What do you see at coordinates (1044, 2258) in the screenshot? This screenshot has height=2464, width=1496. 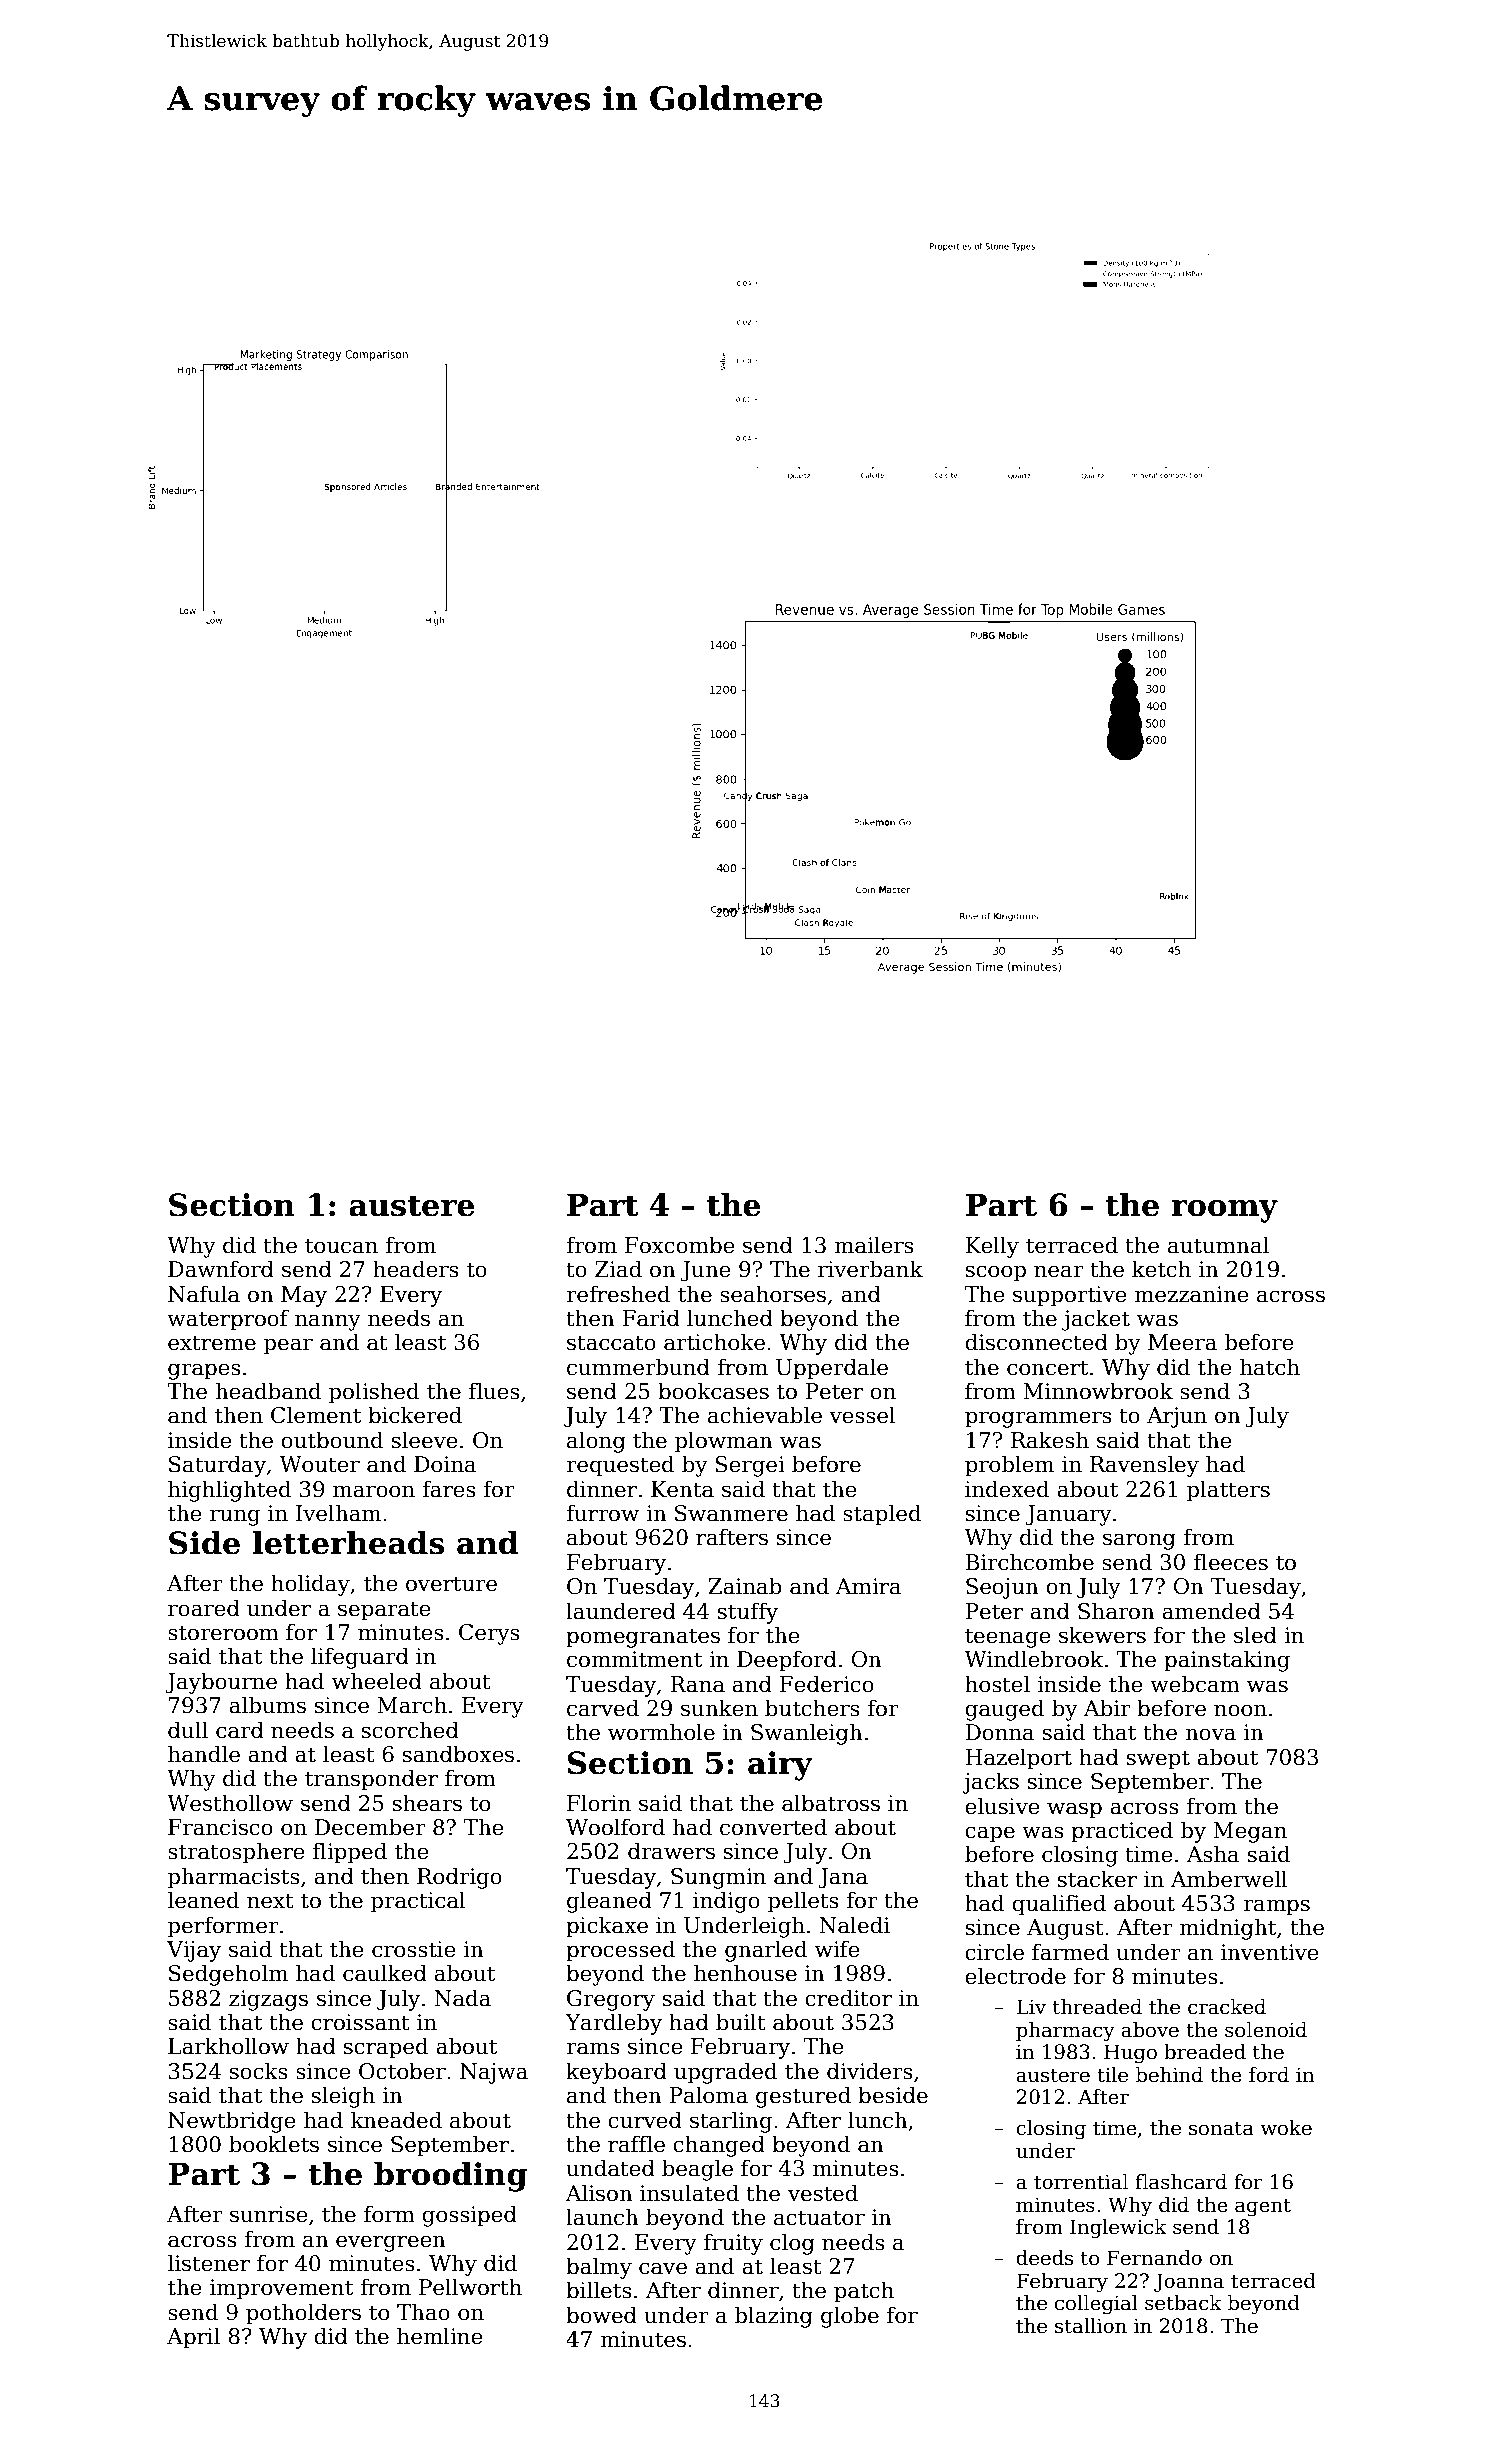 I see `deeds` at bounding box center [1044, 2258].
